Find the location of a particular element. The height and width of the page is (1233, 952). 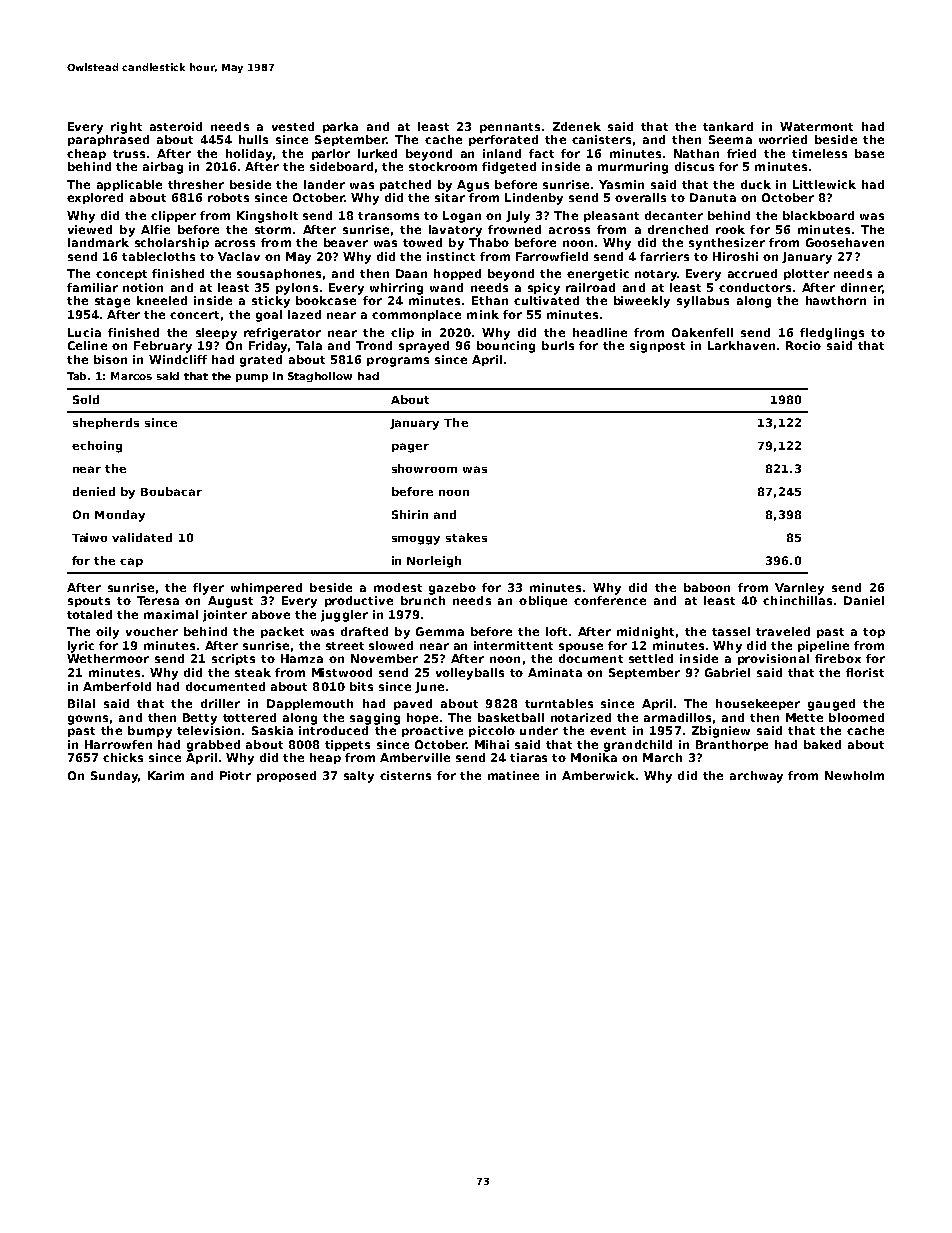

loft is located at coordinates (556, 631).
